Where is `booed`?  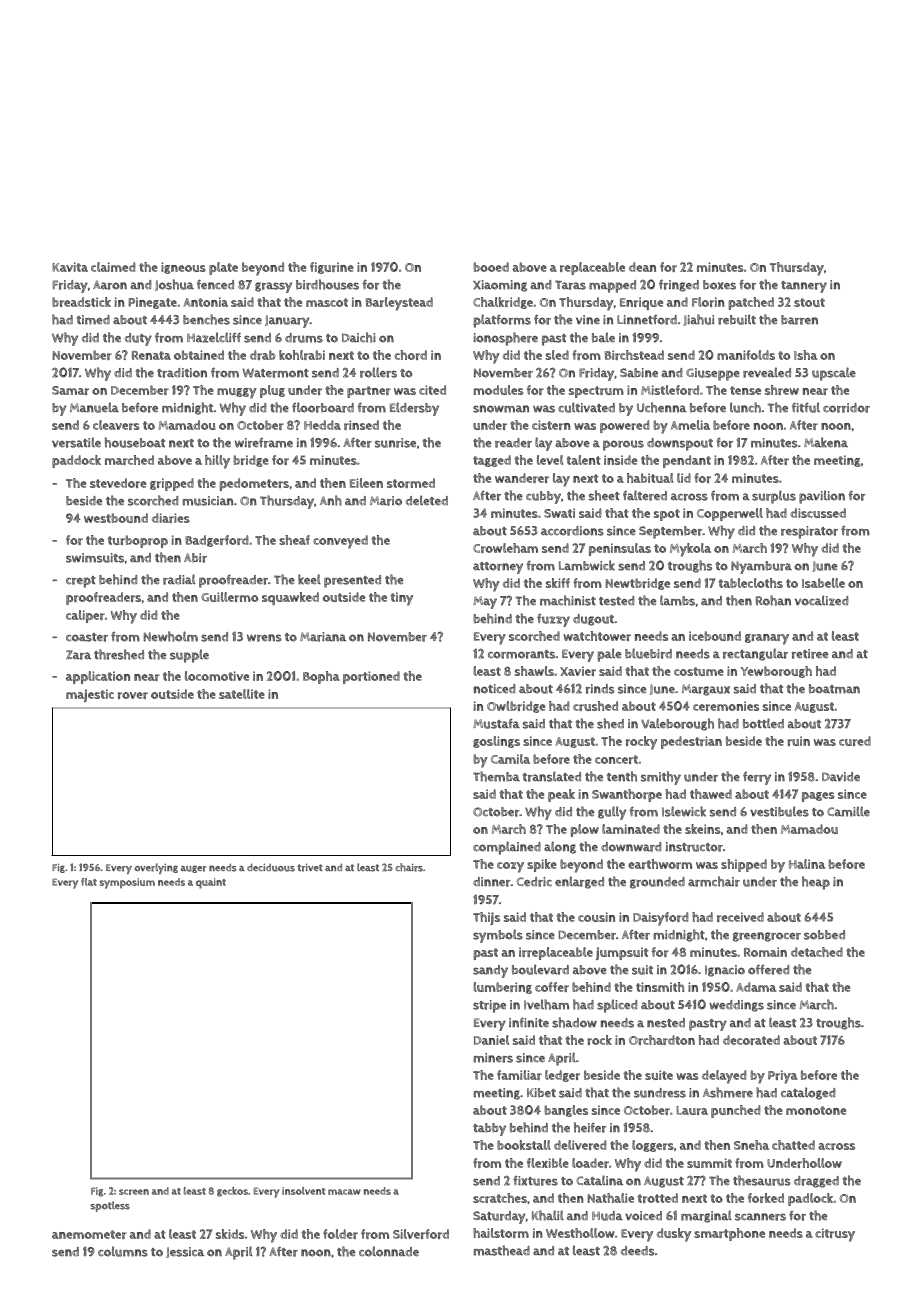
booed is located at coordinates (491, 267).
